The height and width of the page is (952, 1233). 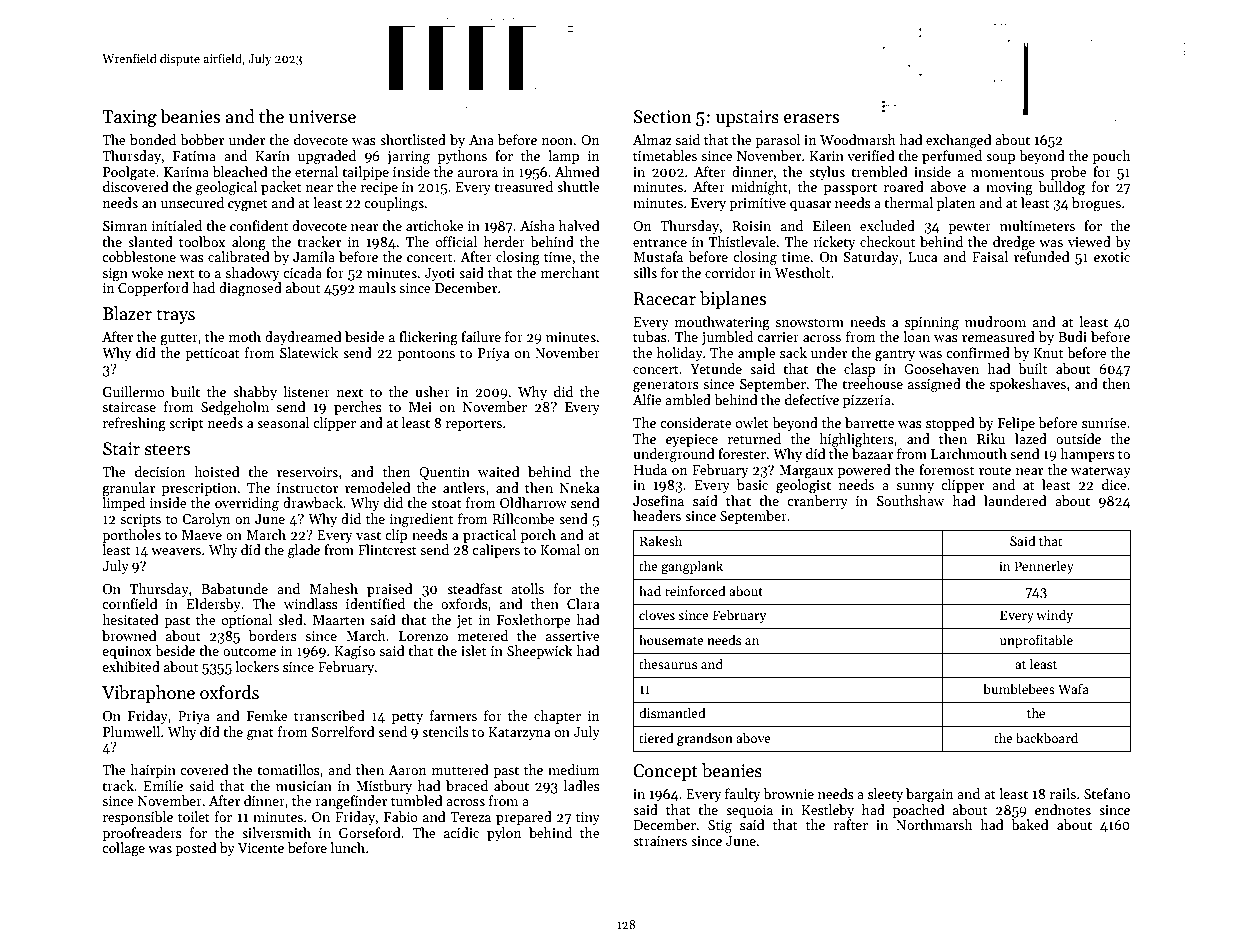 I want to click on weavers, so click(x=176, y=551).
